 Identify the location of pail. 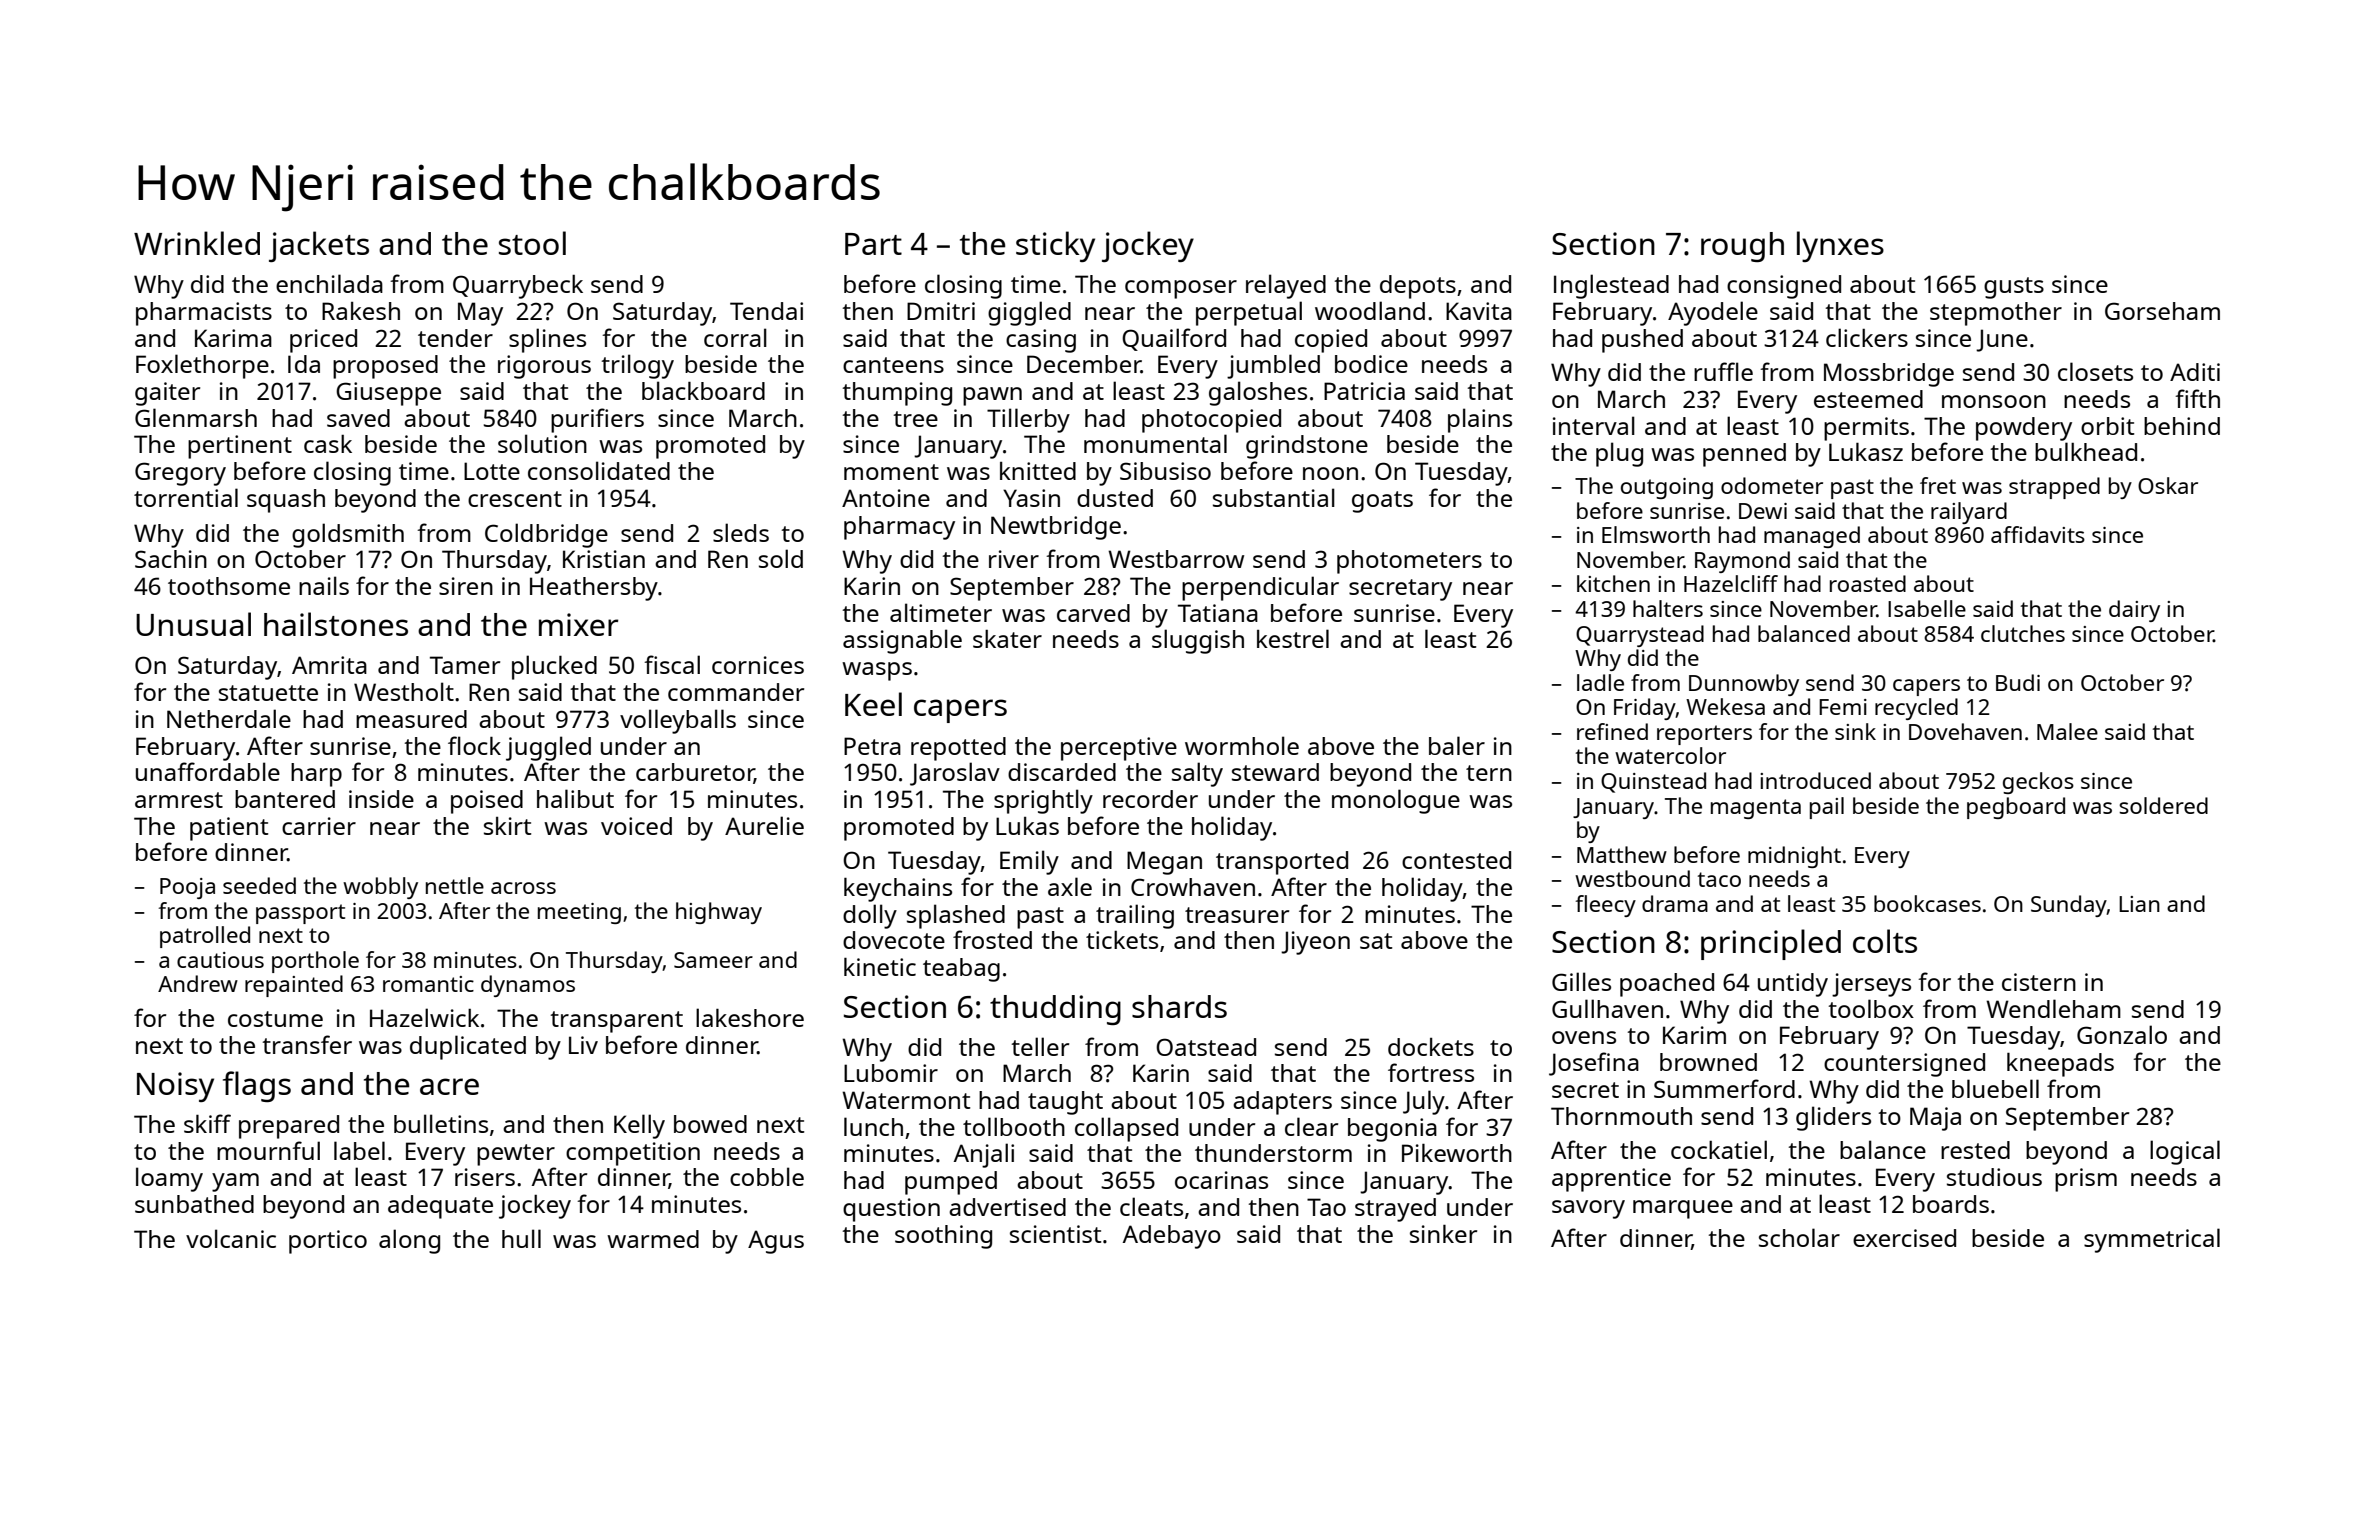
(1827, 808).
